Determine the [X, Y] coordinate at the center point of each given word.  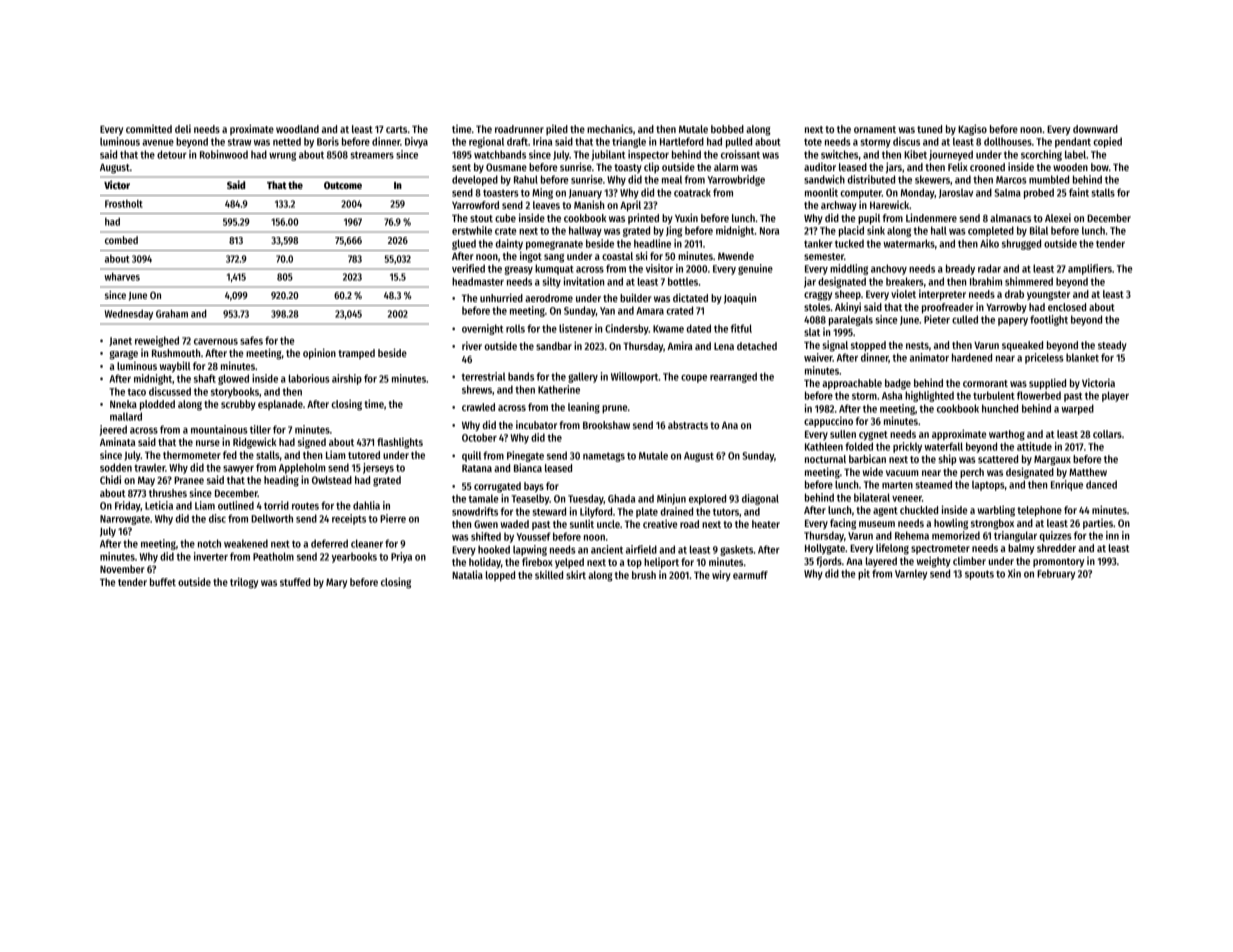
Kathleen [824, 446]
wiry [721, 575]
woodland [297, 129]
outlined [236, 505]
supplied [1047, 383]
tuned [929, 129]
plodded [157, 405]
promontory [1058, 562]
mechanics [610, 128]
